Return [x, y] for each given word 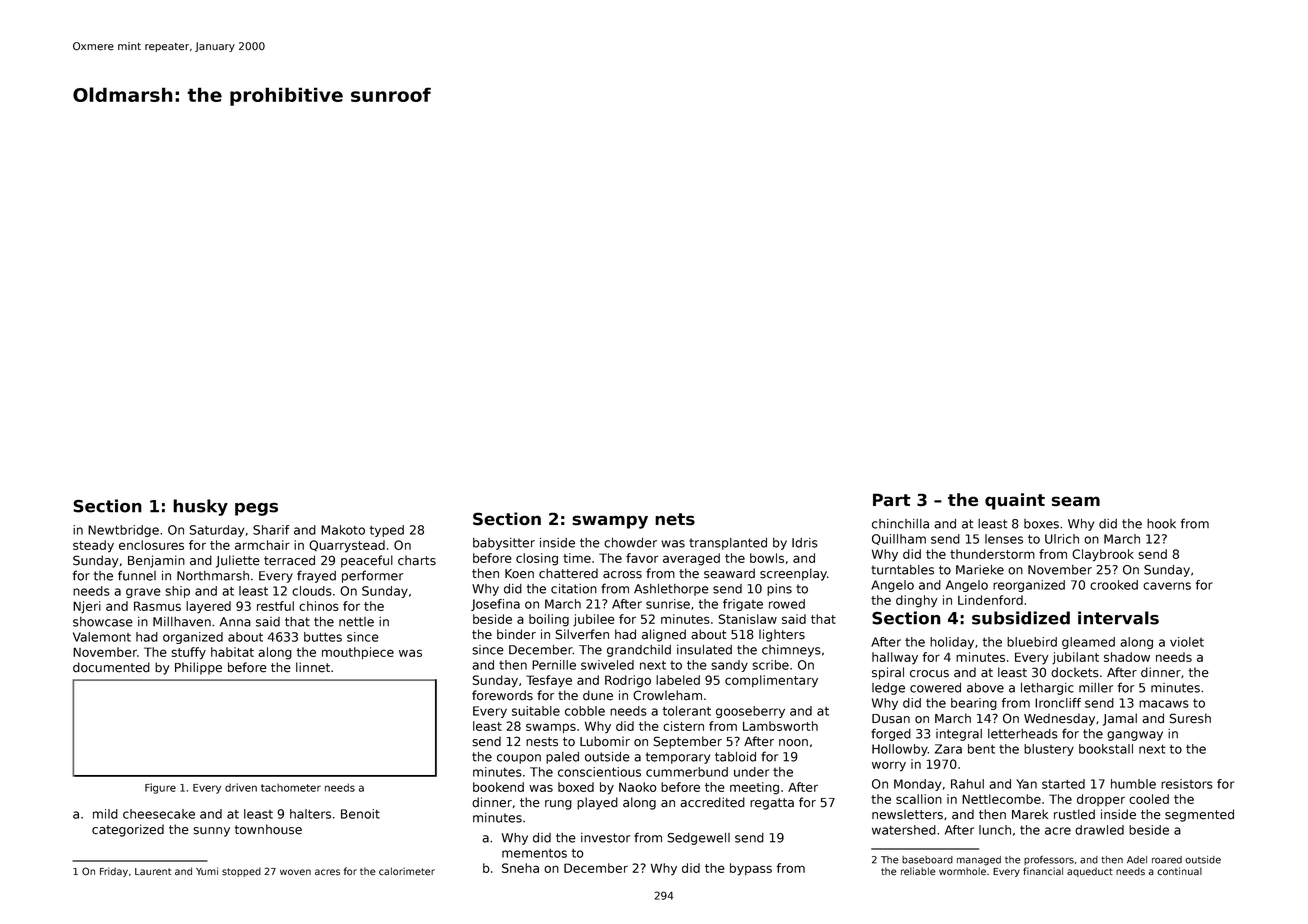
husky [200, 507]
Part [892, 499]
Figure [160, 788]
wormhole [962, 871]
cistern [683, 726]
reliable [918, 871]
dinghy [917, 601]
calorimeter [407, 871]
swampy [610, 522]
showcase [103, 622]
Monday [917, 785]
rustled [1074, 814]
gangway [1135, 736]
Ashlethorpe [671, 590]
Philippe [198, 668]
